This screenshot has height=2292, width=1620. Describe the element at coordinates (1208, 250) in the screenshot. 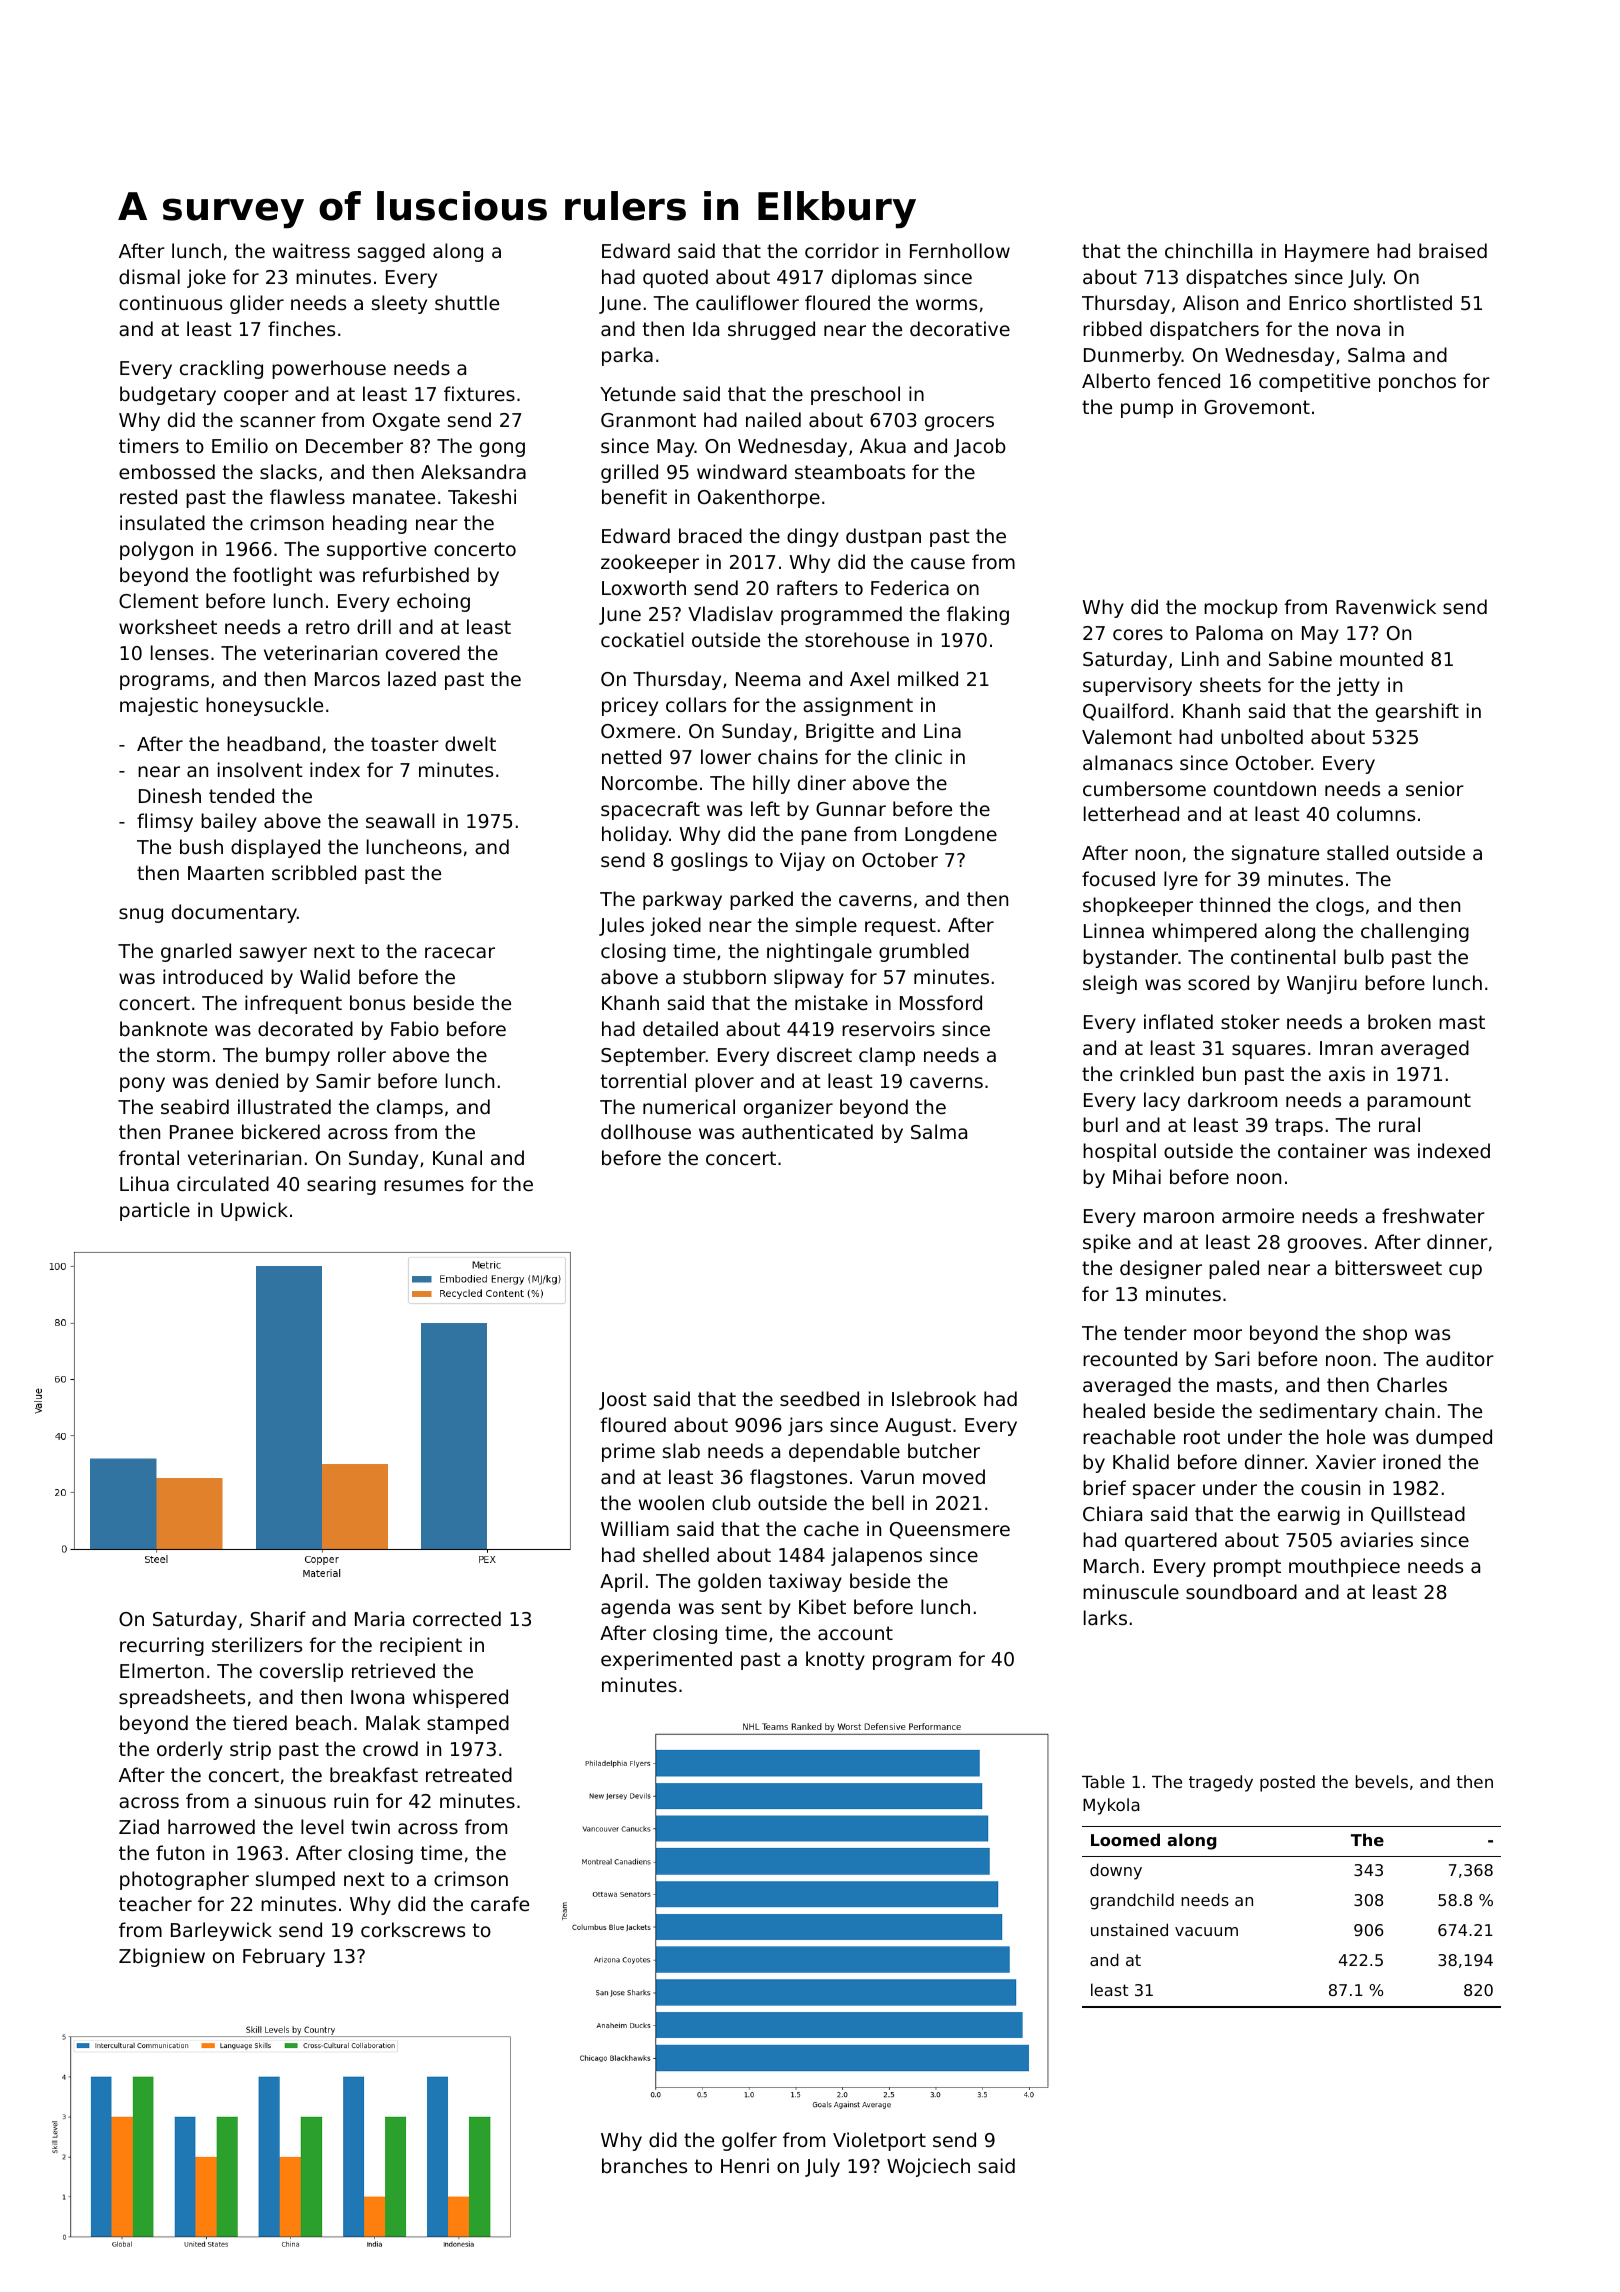

I see `chinchilla` at that location.
